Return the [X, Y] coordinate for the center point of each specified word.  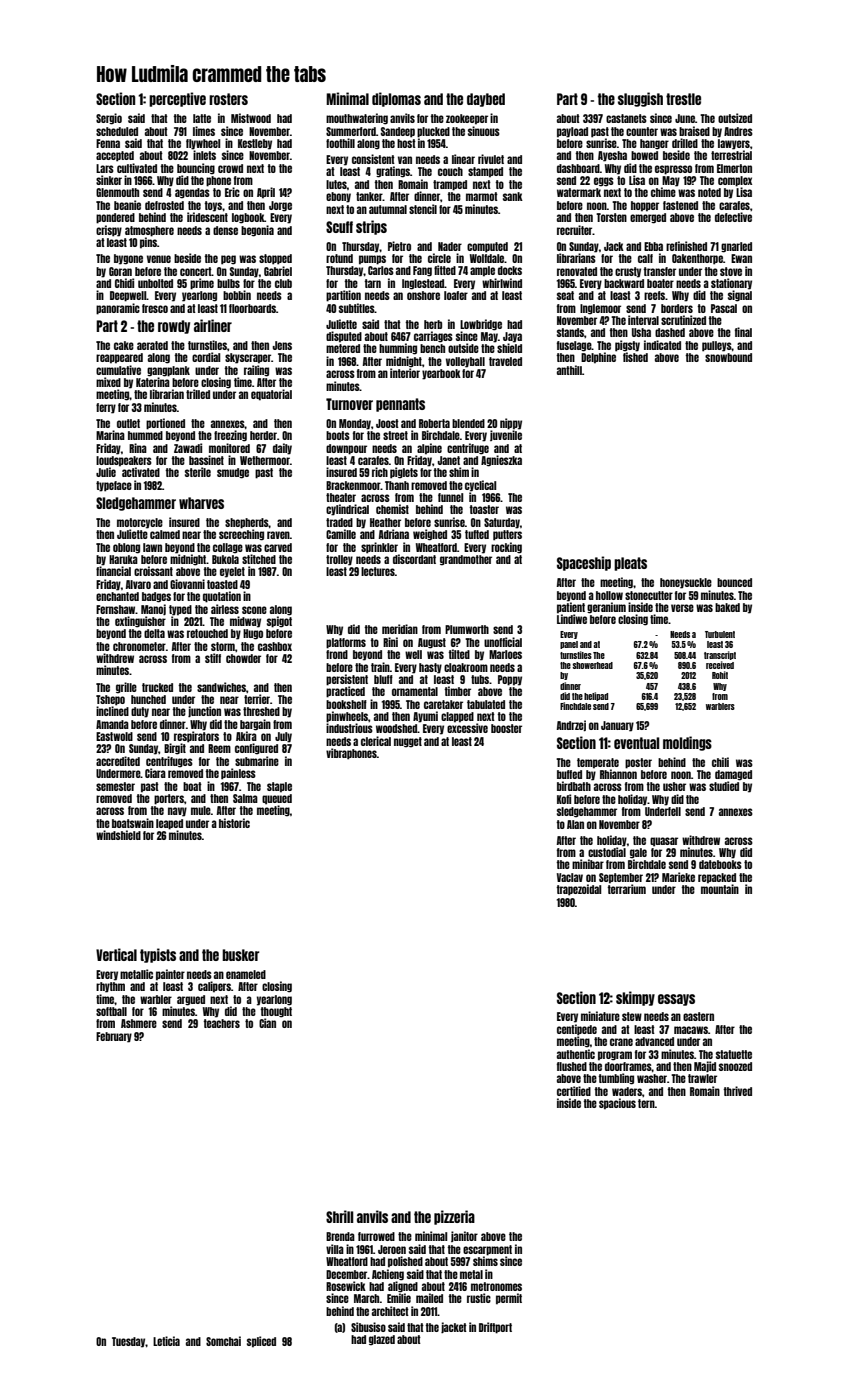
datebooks [720, 864]
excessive [467, 728]
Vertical [116, 954]
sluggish [640, 99]
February [114, 1037]
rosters [228, 99]
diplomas [396, 99]
